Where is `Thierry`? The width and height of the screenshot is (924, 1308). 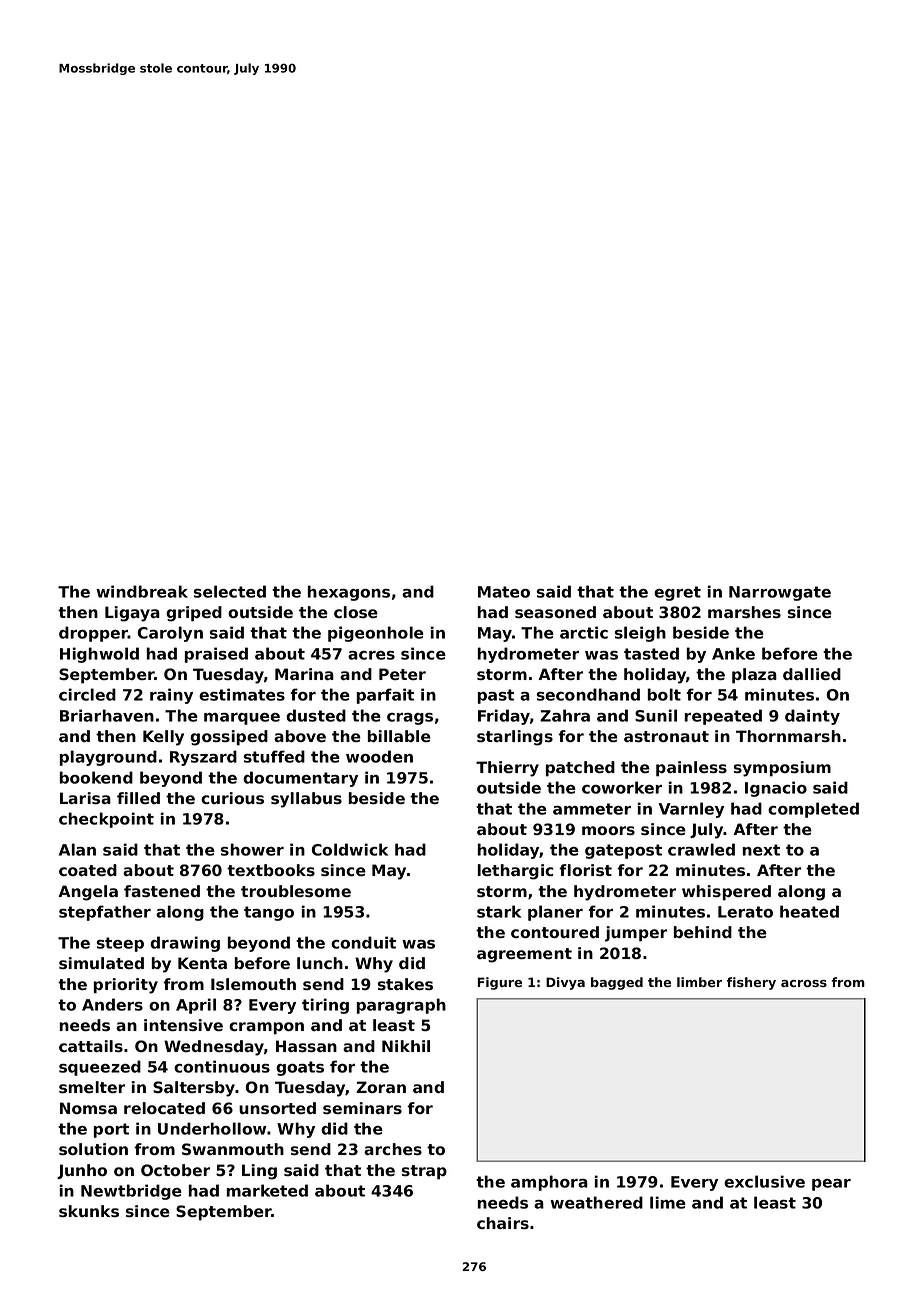 Thierry is located at coordinates (507, 769).
